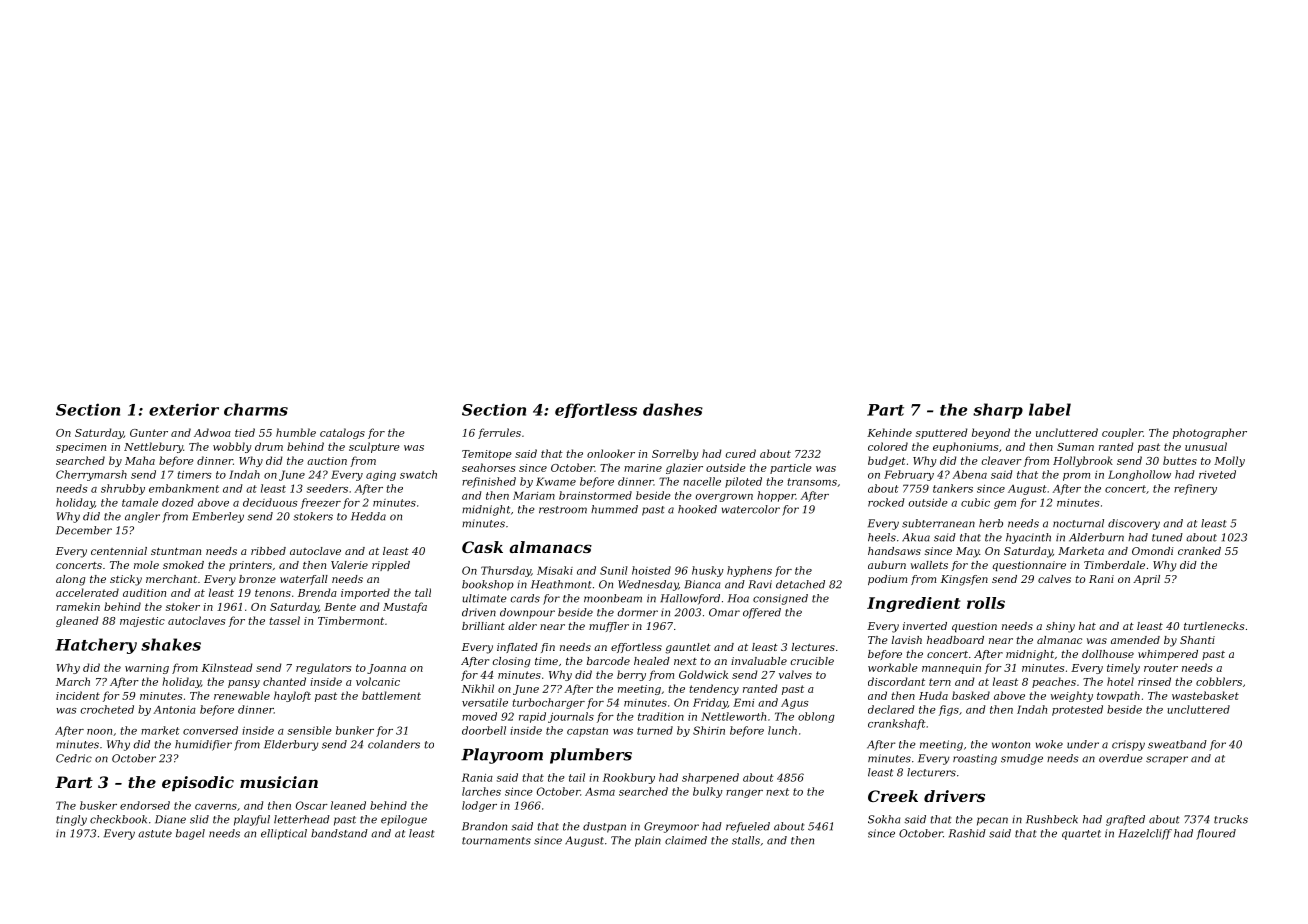 The width and height of the document is (1308, 924). I want to click on turtlenecks, so click(1214, 626).
